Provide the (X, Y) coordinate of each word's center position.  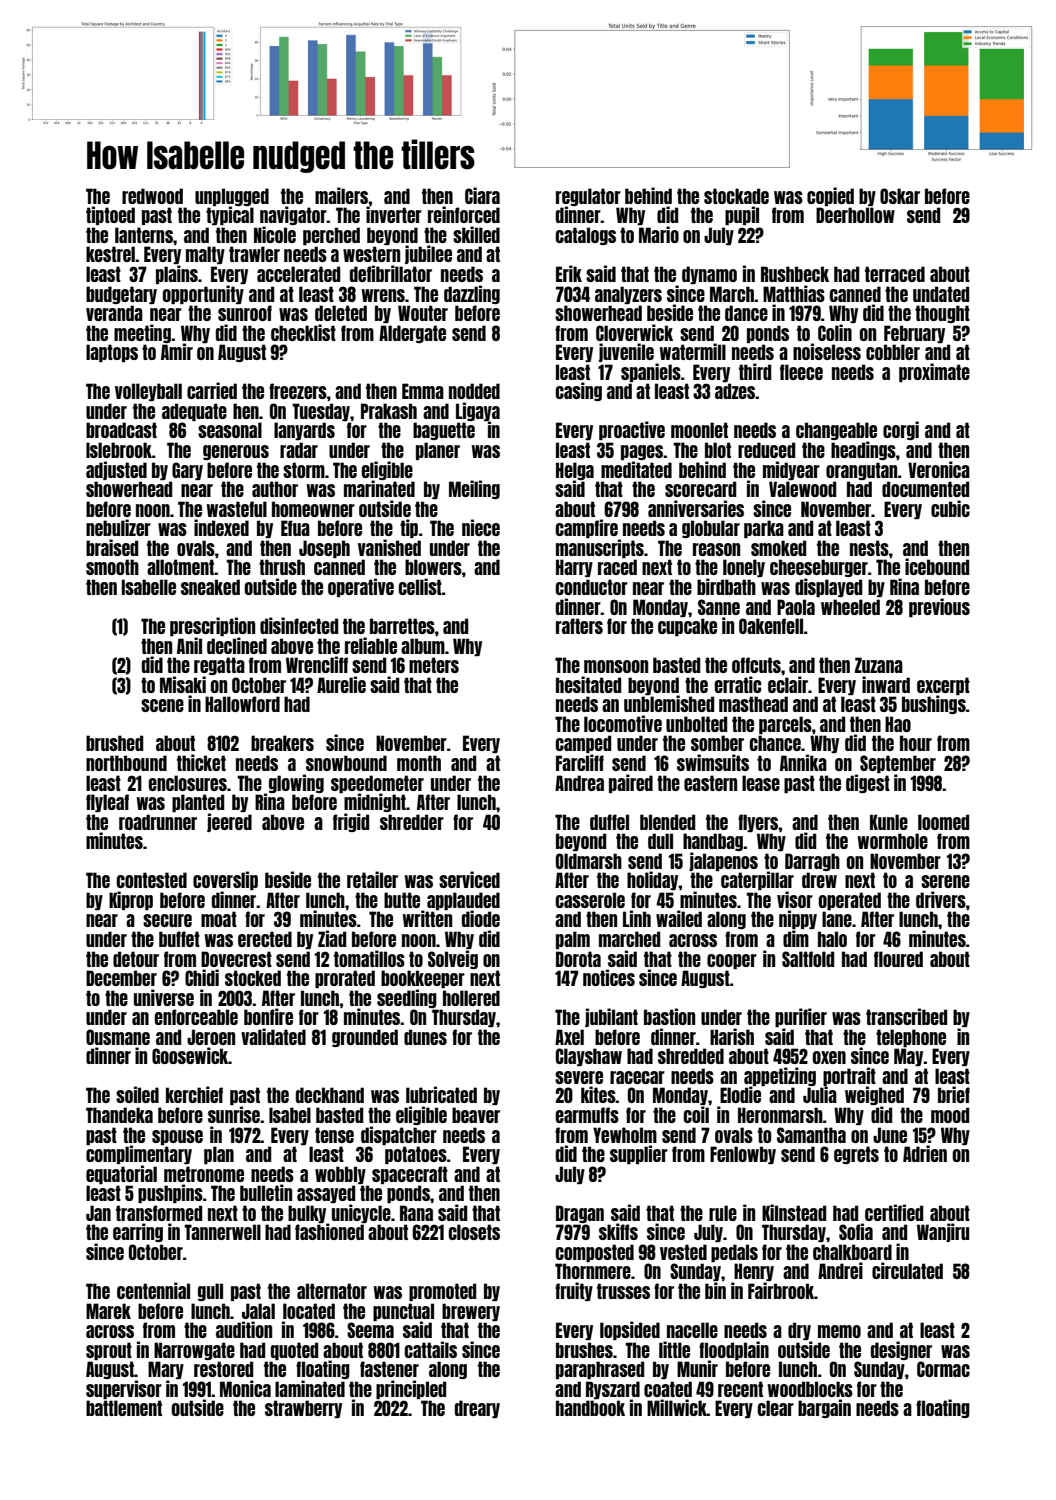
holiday (653, 880)
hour (916, 743)
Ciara (482, 195)
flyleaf (107, 803)
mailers (341, 195)
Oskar (900, 196)
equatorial (121, 1174)
